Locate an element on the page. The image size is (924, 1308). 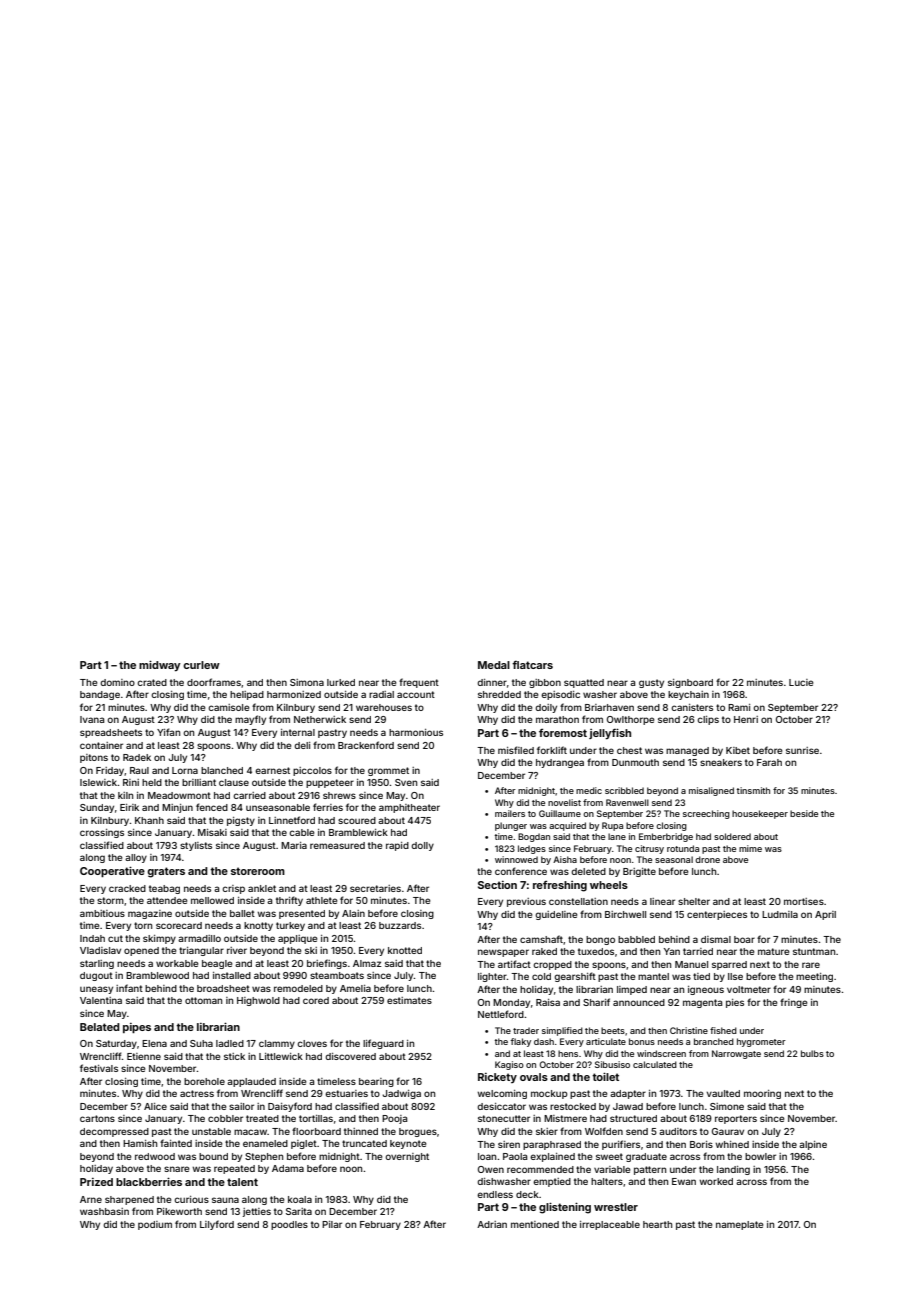
dugout is located at coordinates (96, 976).
